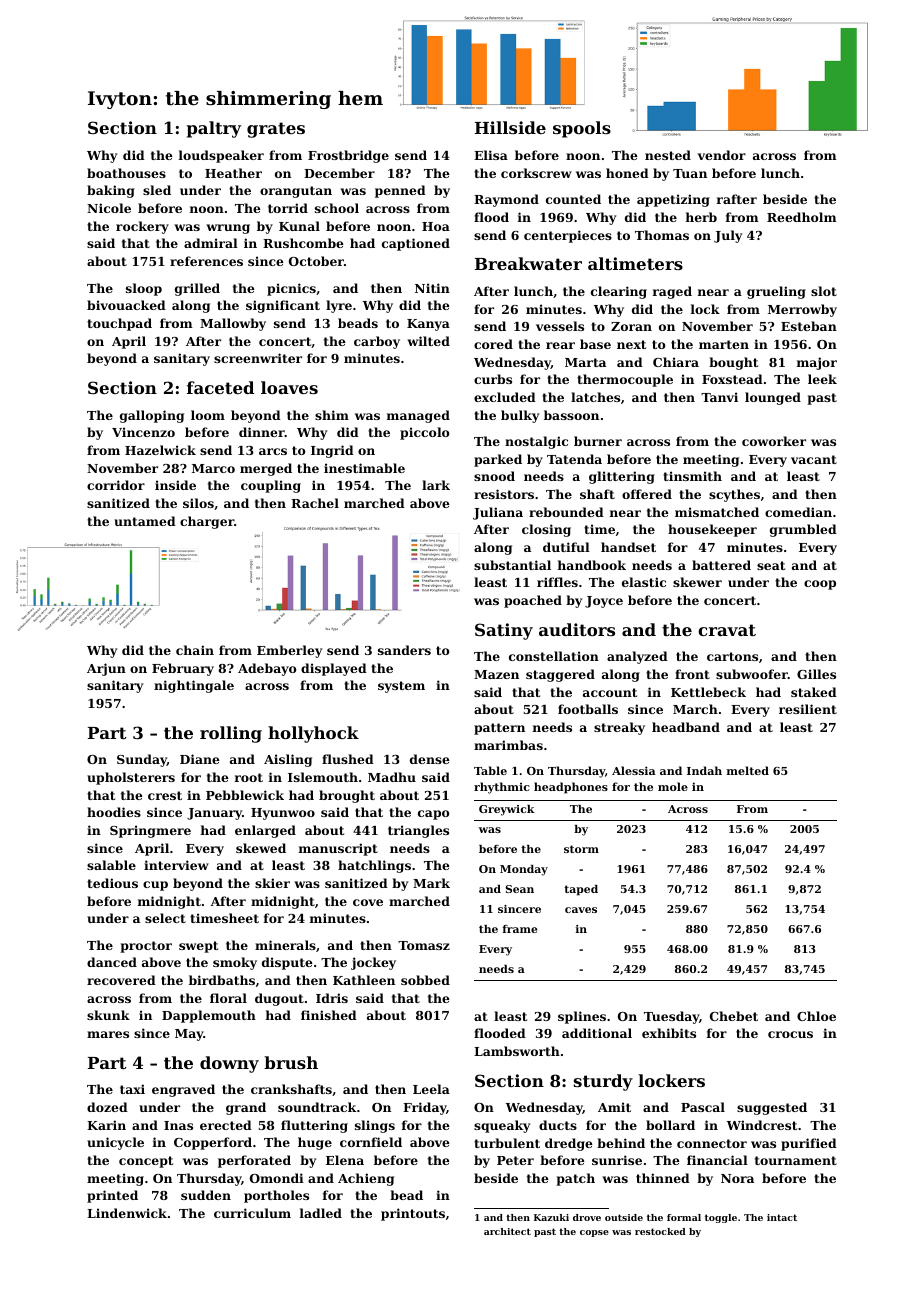 This page has height=1308, width=924. What do you see at coordinates (126, 173) in the page?
I see `boathouses` at bounding box center [126, 173].
